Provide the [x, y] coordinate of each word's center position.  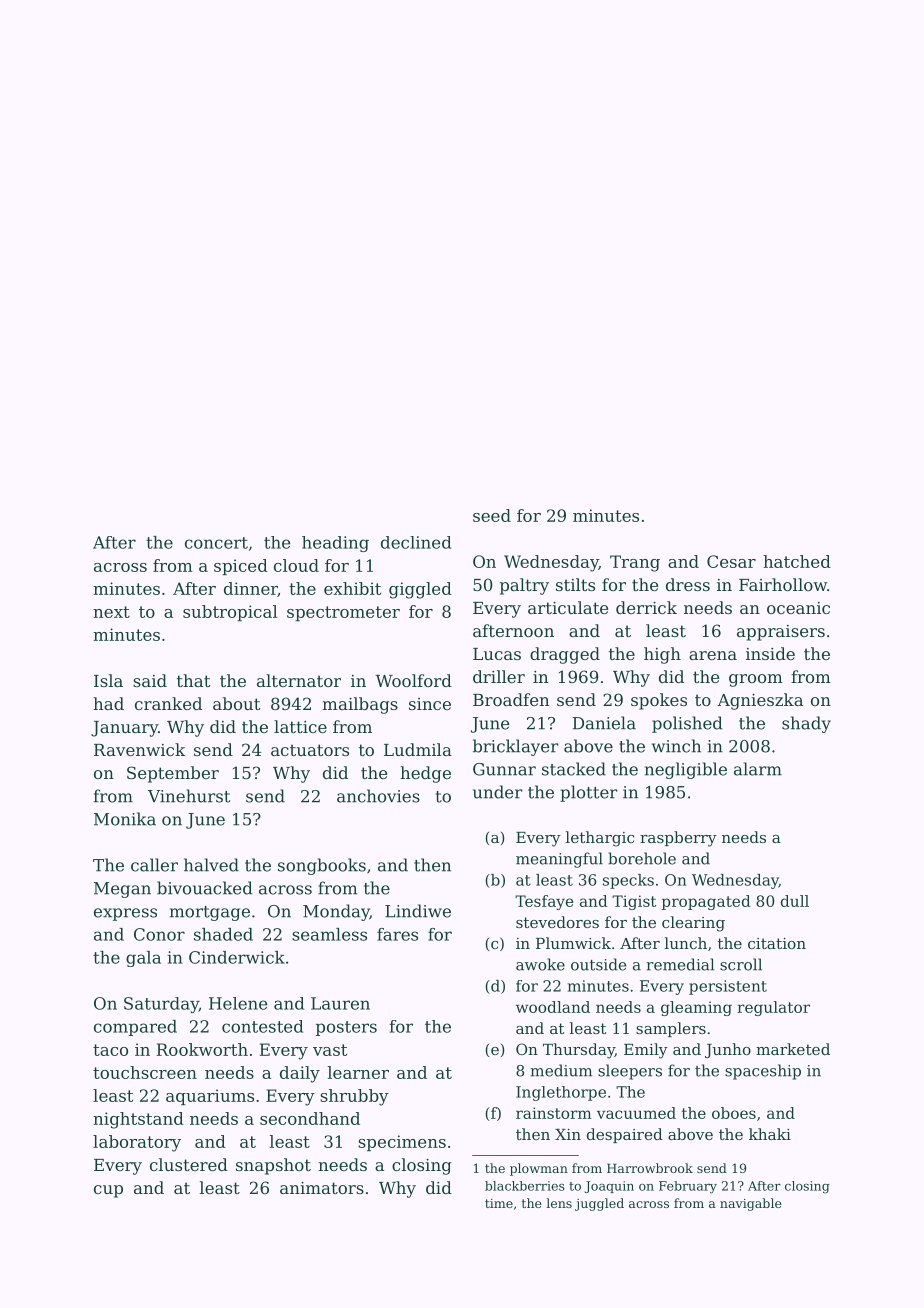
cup [108, 1191]
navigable [751, 1204]
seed [492, 515]
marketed [793, 1049]
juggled [599, 1204]
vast [330, 1050]
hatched [797, 561]
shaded [223, 934]
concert [216, 543]
